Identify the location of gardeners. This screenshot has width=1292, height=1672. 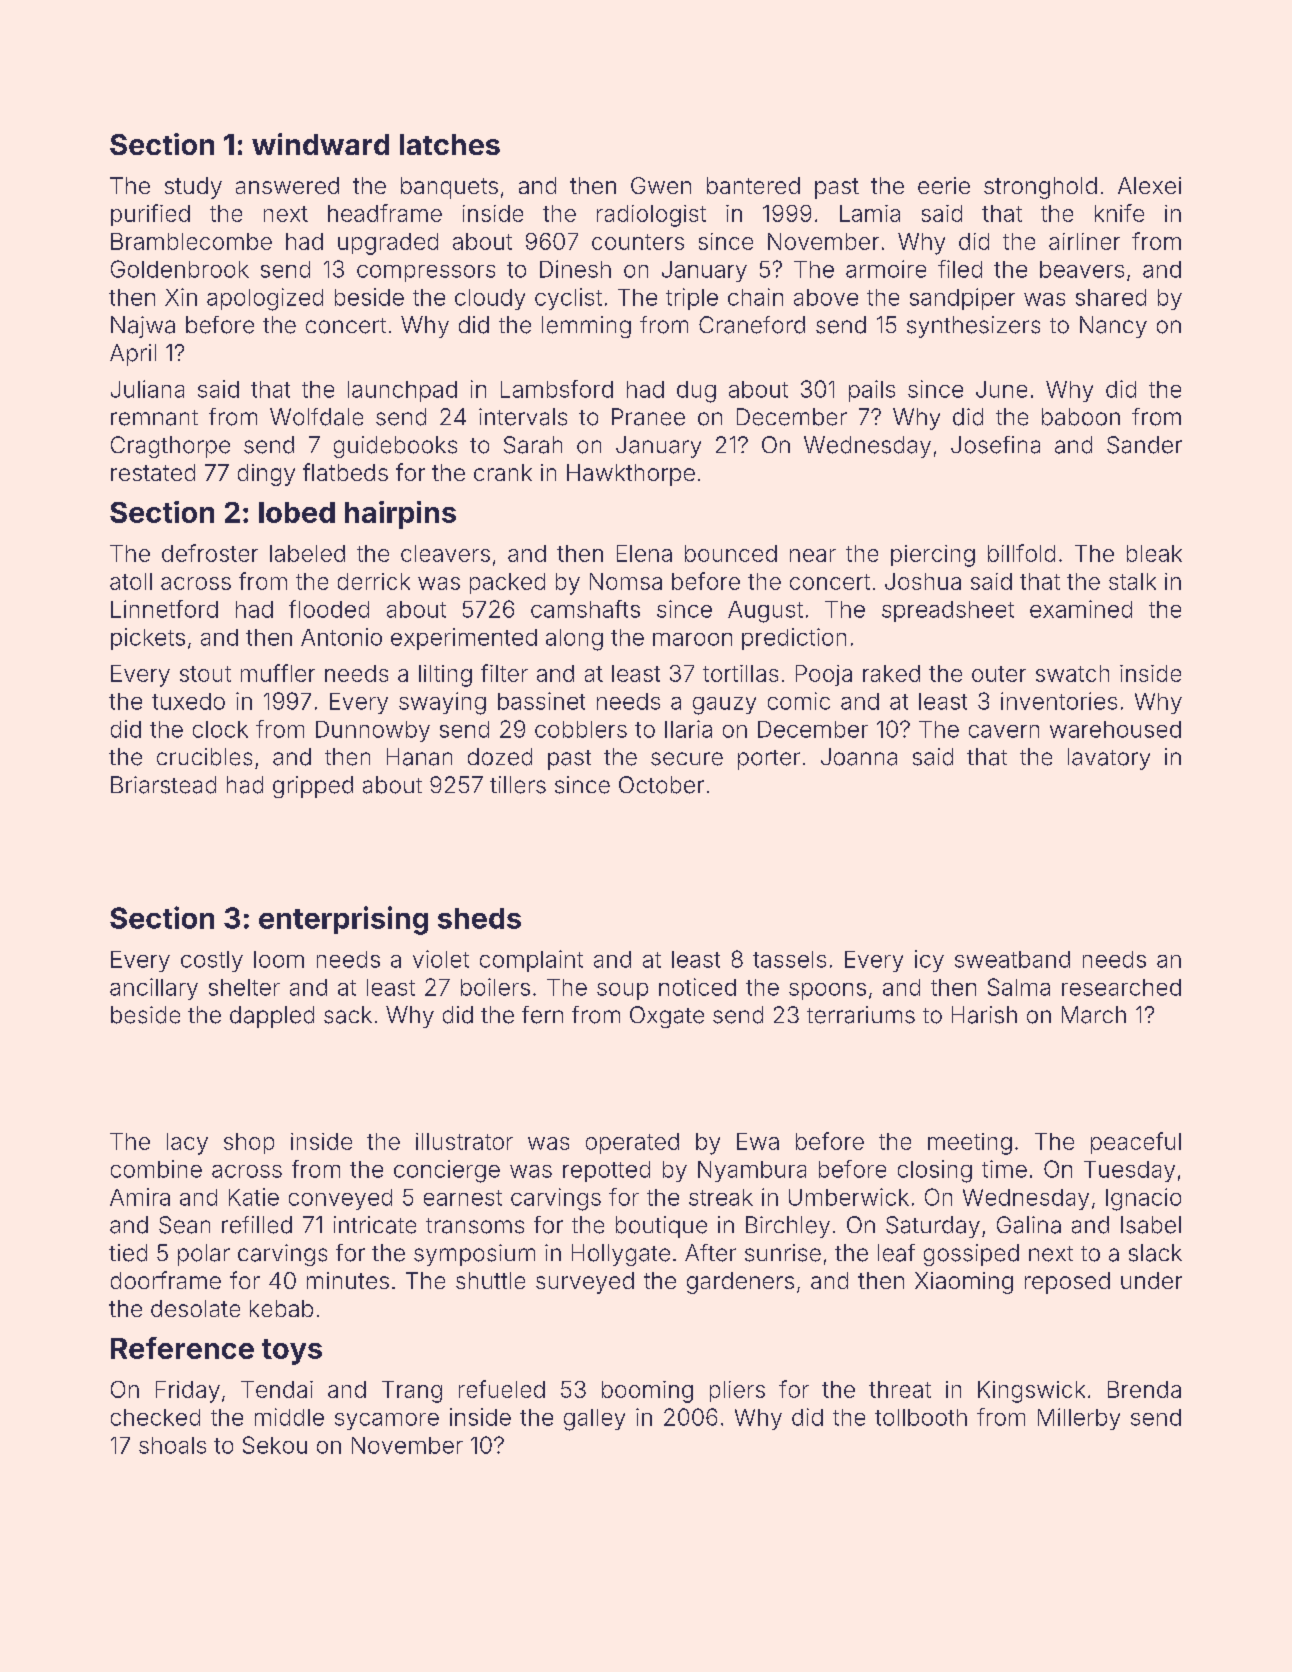
(740, 1283).
